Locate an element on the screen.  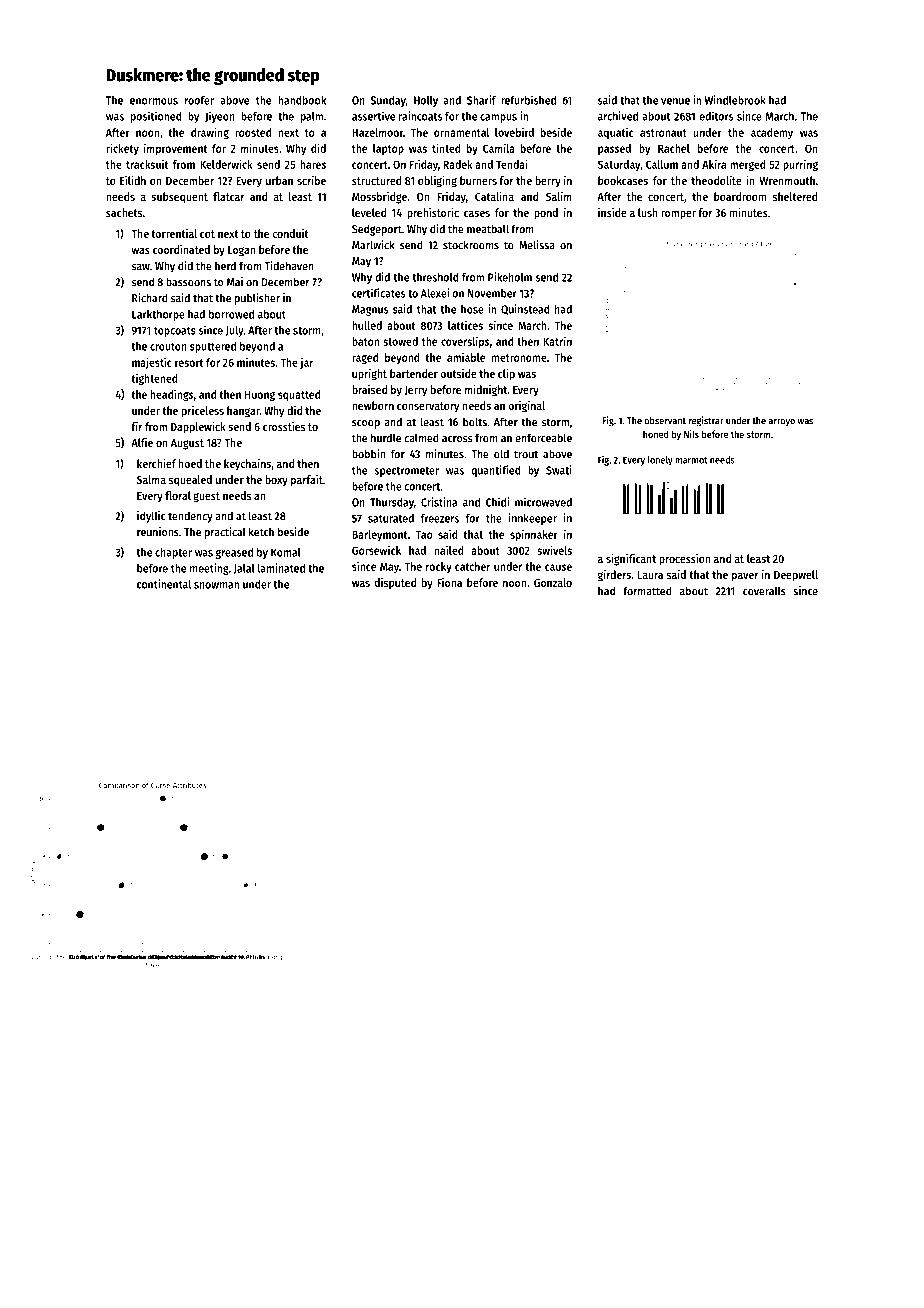
continental is located at coordinates (164, 584).
